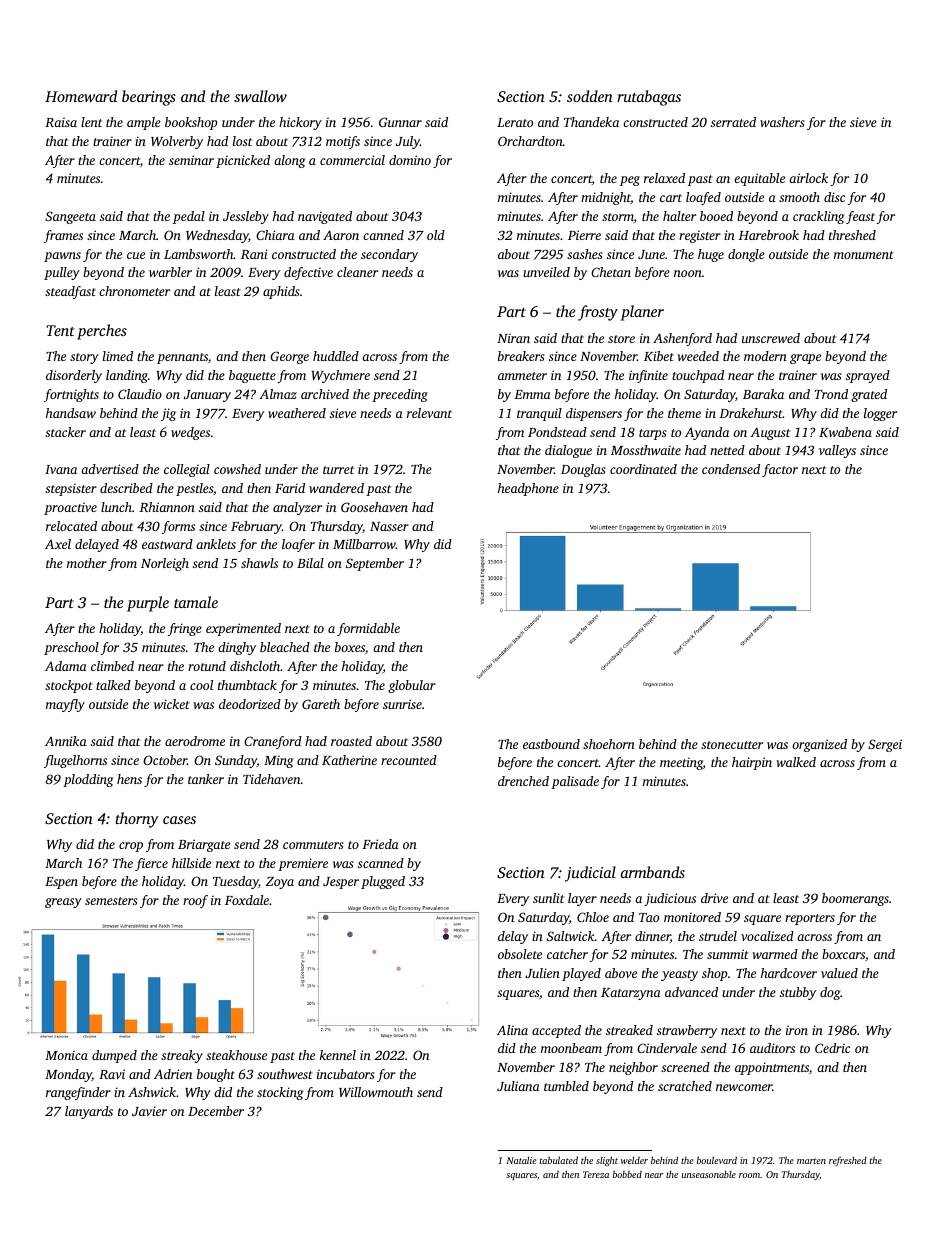 The height and width of the screenshot is (1233, 952). I want to click on Espen, so click(61, 883).
